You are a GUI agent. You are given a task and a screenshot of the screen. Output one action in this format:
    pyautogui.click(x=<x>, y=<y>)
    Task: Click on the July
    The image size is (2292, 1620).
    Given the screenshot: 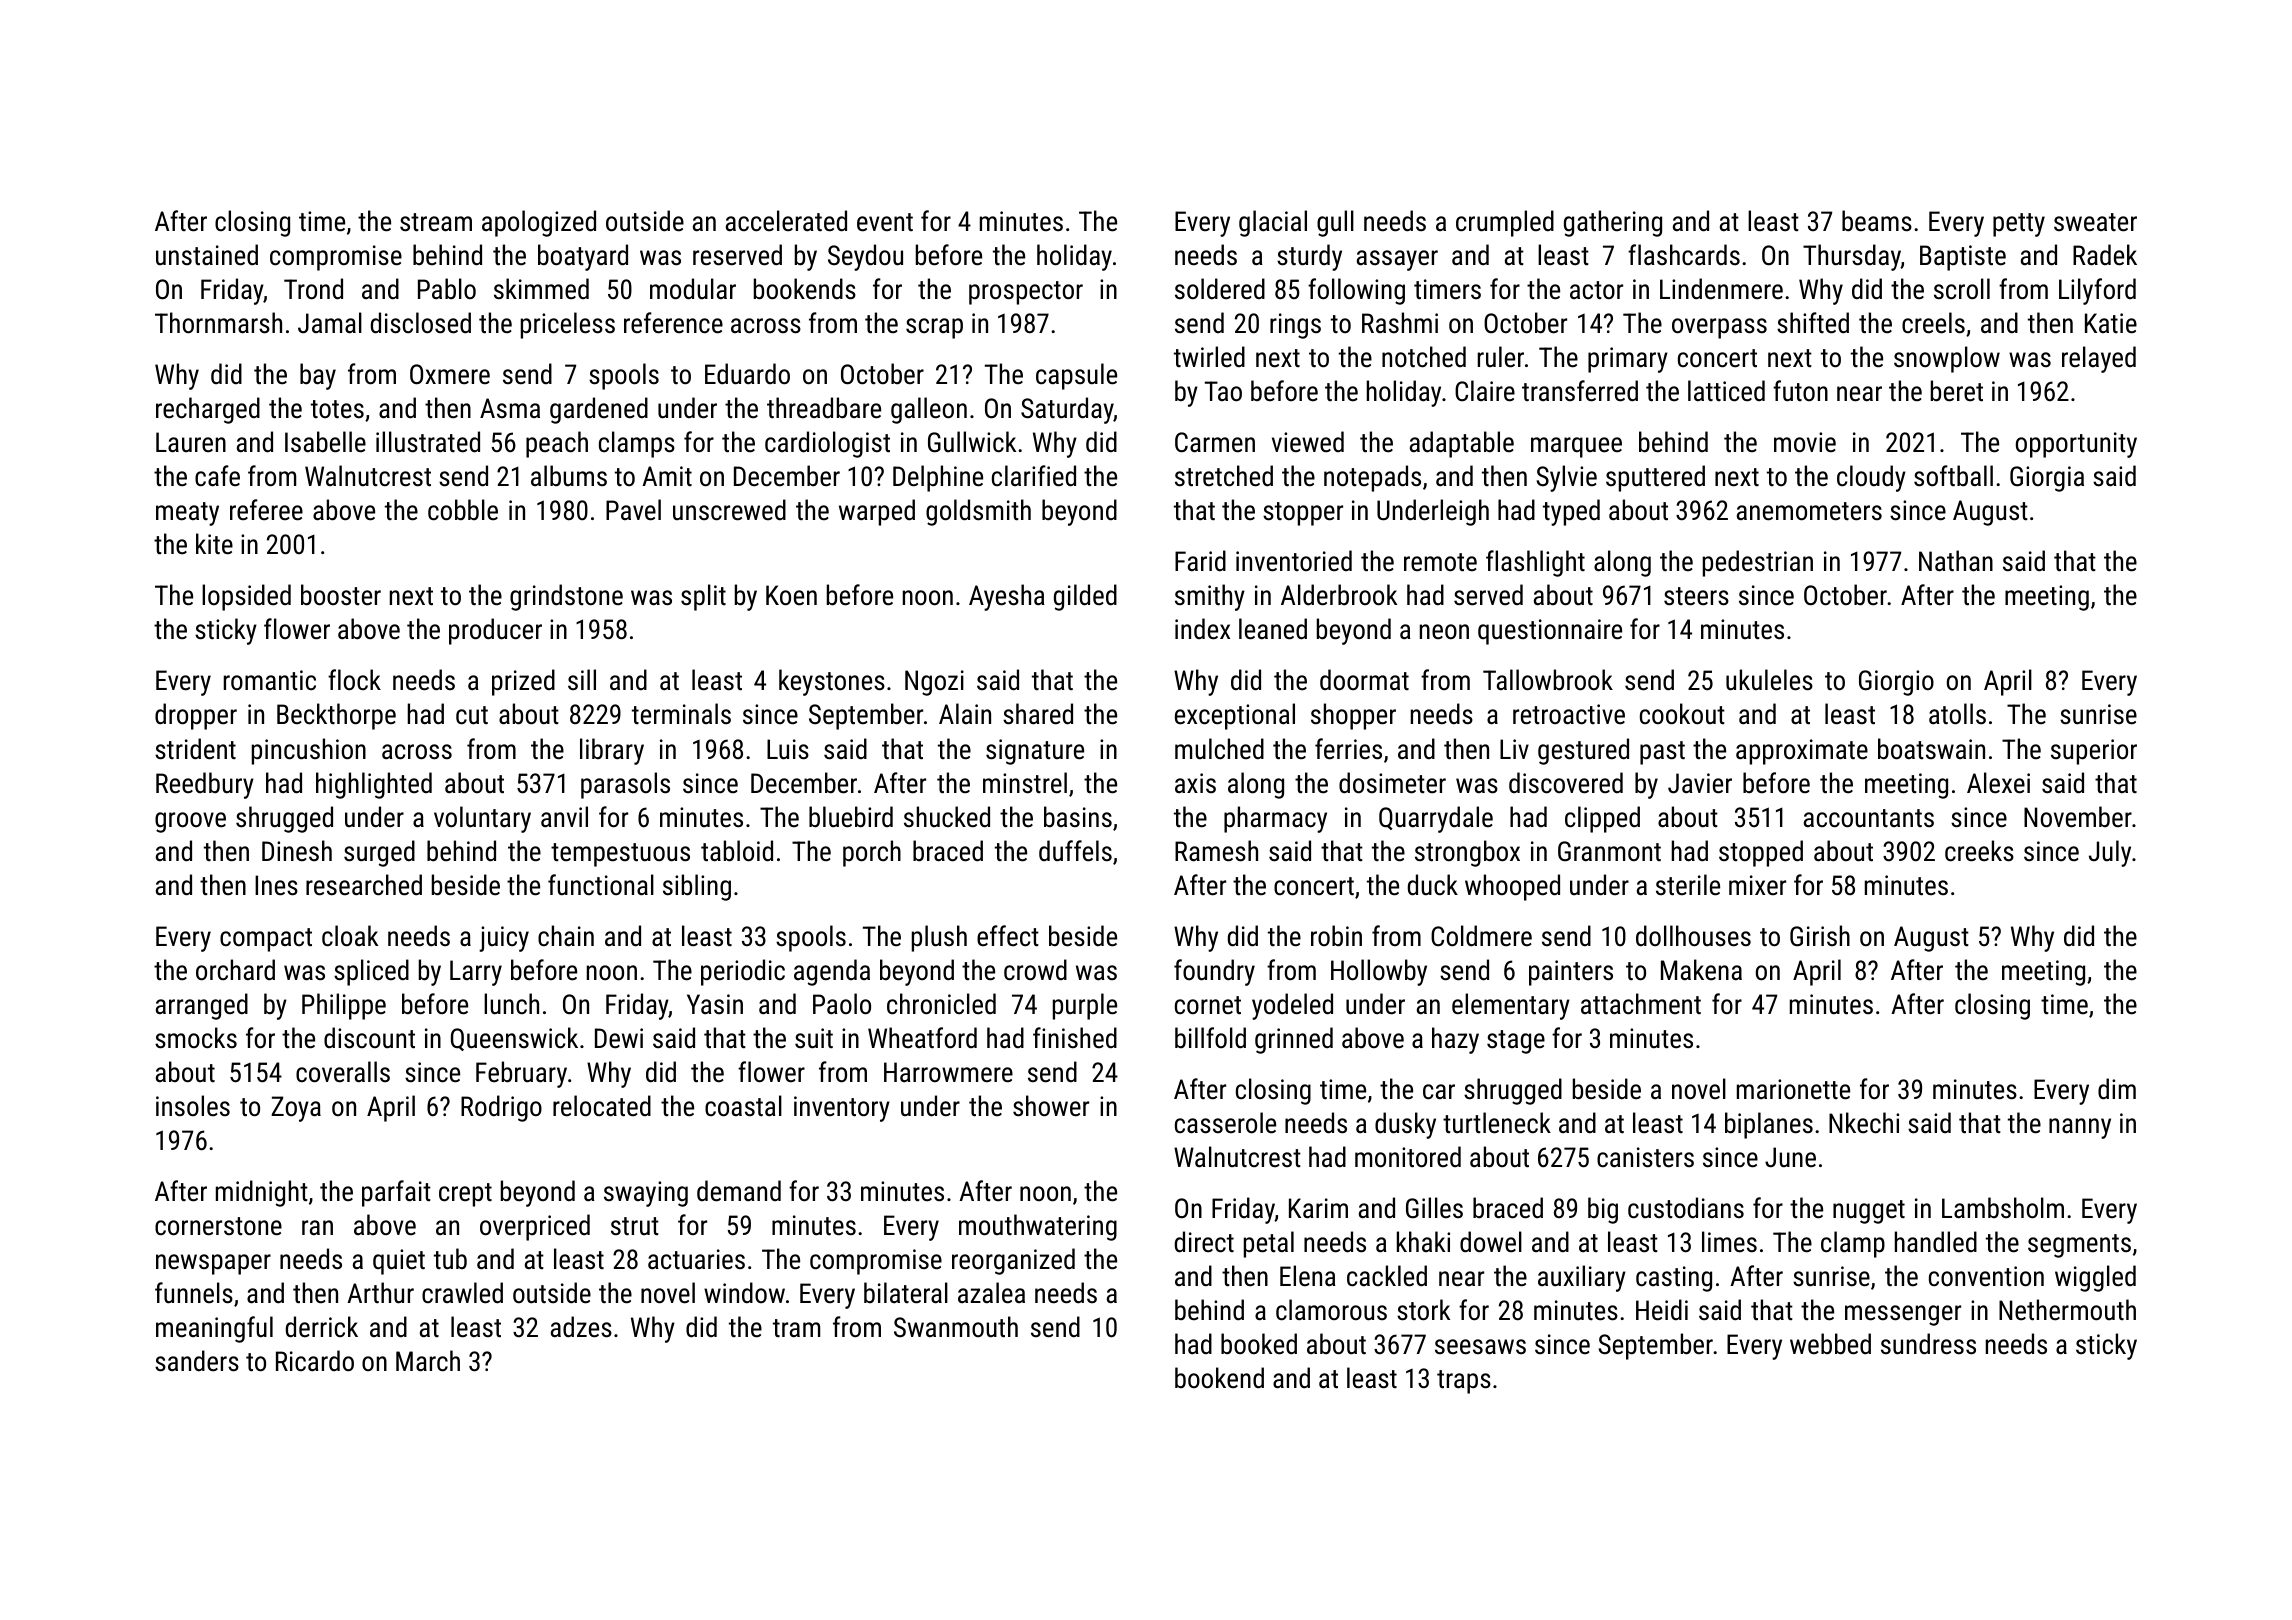 What is the action you would take?
    pyautogui.click(x=2110, y=853)
